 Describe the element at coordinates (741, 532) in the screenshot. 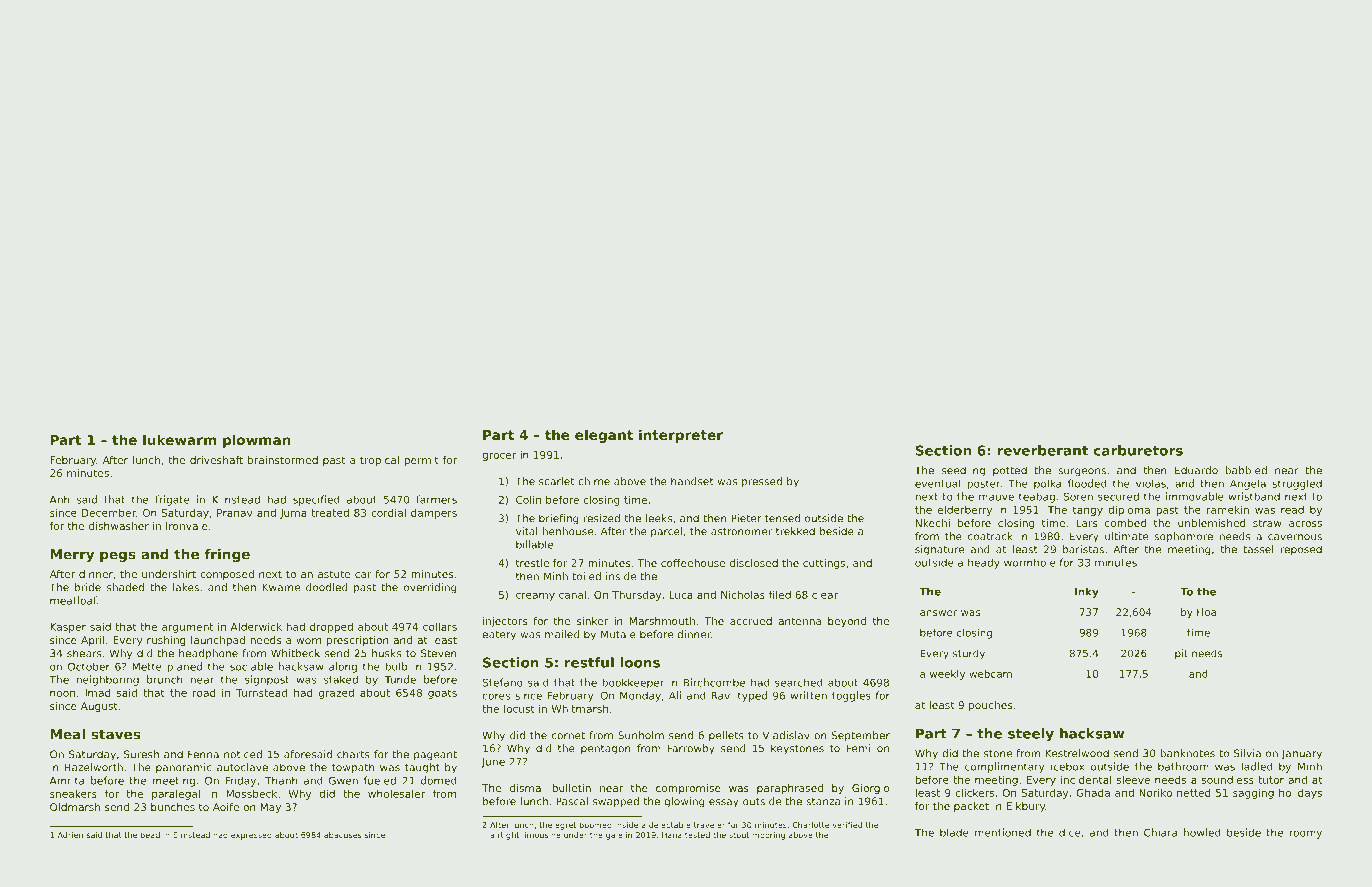

I see `astronomer` at that location.
